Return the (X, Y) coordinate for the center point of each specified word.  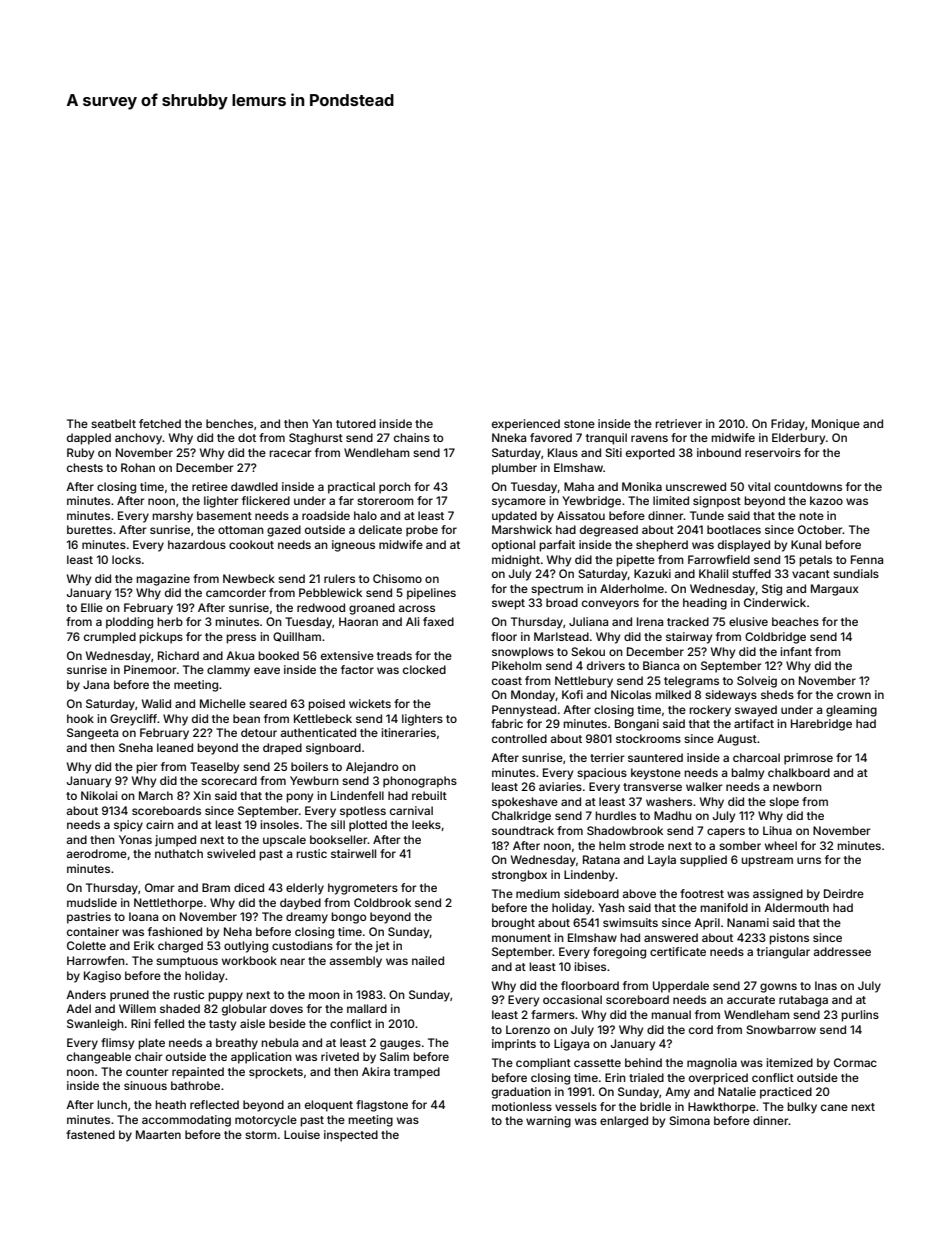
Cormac (855, 1062)
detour (259, 732)
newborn (797, 786)
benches (229, 423)
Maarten (158, 1134)
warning (548, 1122)
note (811, 516)
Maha (579, 486)
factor (357, 669)
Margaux (835, 590)
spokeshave (525, 803)
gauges (400, 1045)
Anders (86, 994)
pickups (161, 638)
